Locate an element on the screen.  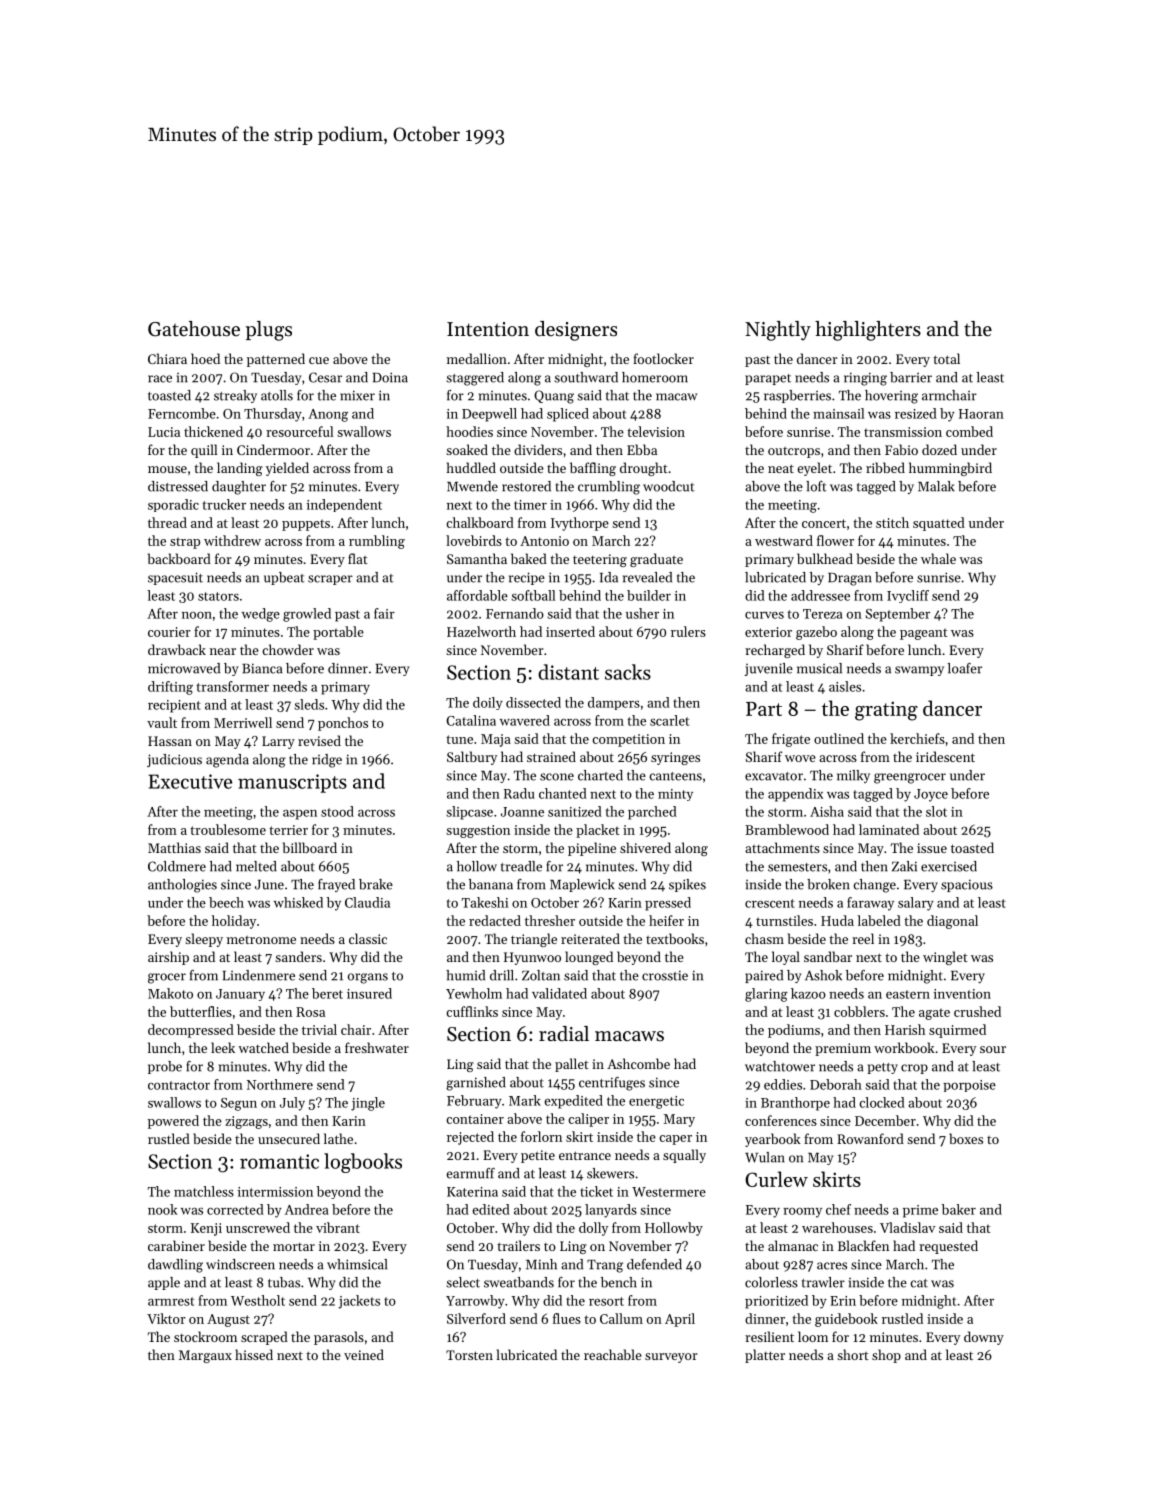
thickened is located at coordinates (213, 431).
